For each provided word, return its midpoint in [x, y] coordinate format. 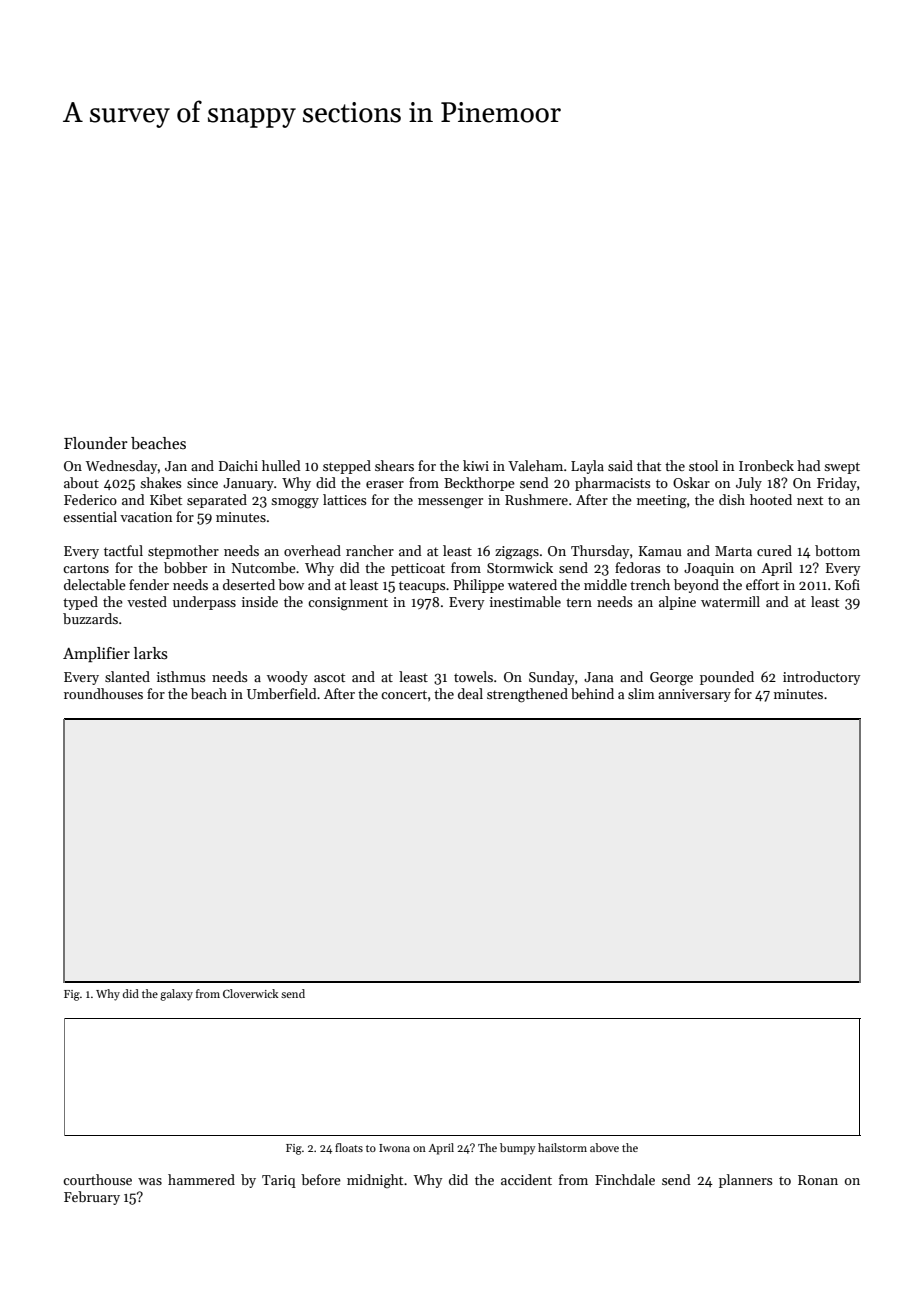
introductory [821, 678]
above [604, 1147]
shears [394, 465]
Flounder [96, 443]
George [671, 679]
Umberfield [282, 693]
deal [470, 693]
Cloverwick [251, 993]
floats [349, 1147]
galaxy [176, 995]
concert [404, 694]
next [810, 500]
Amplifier [96, 654]
